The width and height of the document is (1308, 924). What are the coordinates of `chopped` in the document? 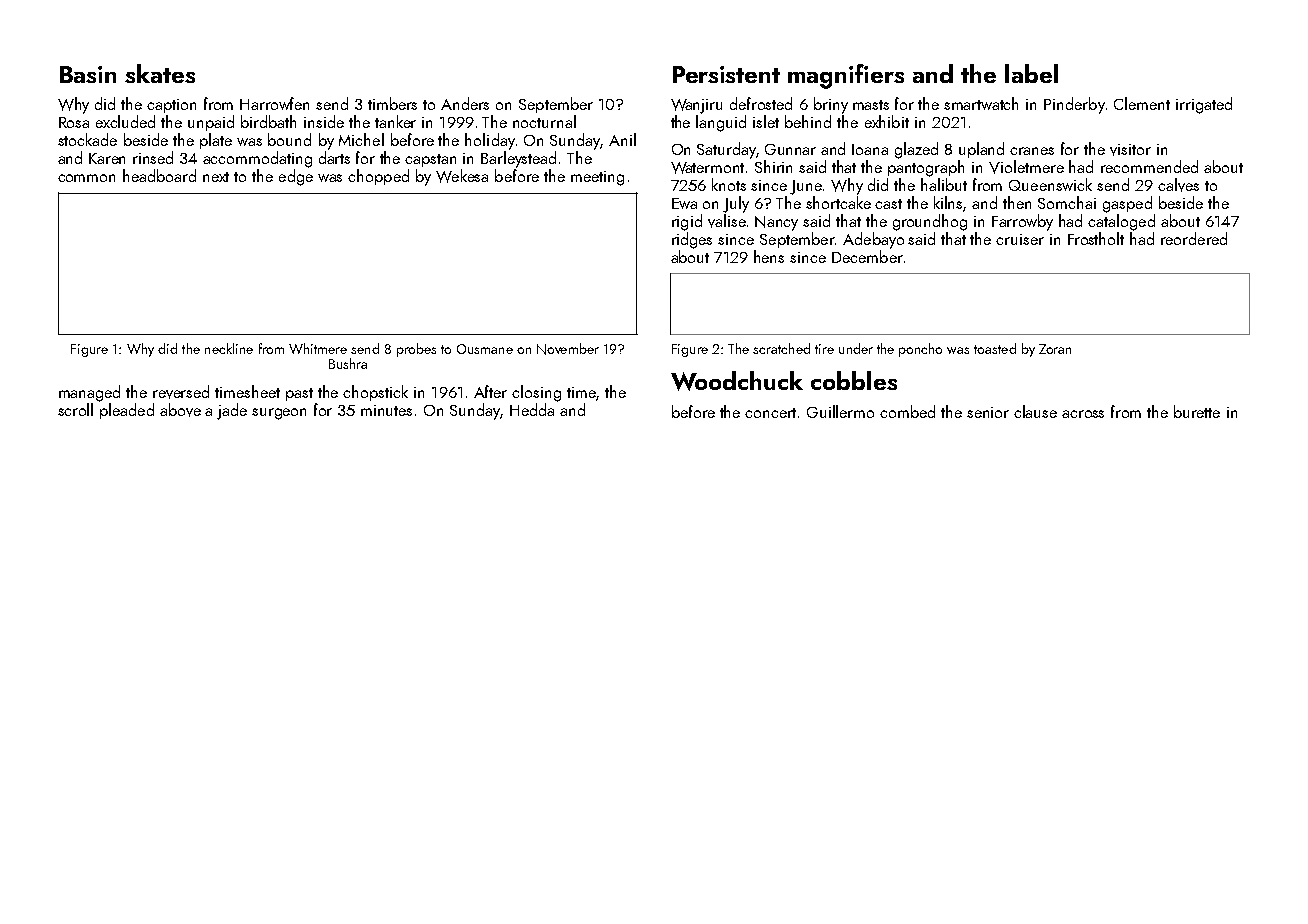 It's located at (378, 177).
